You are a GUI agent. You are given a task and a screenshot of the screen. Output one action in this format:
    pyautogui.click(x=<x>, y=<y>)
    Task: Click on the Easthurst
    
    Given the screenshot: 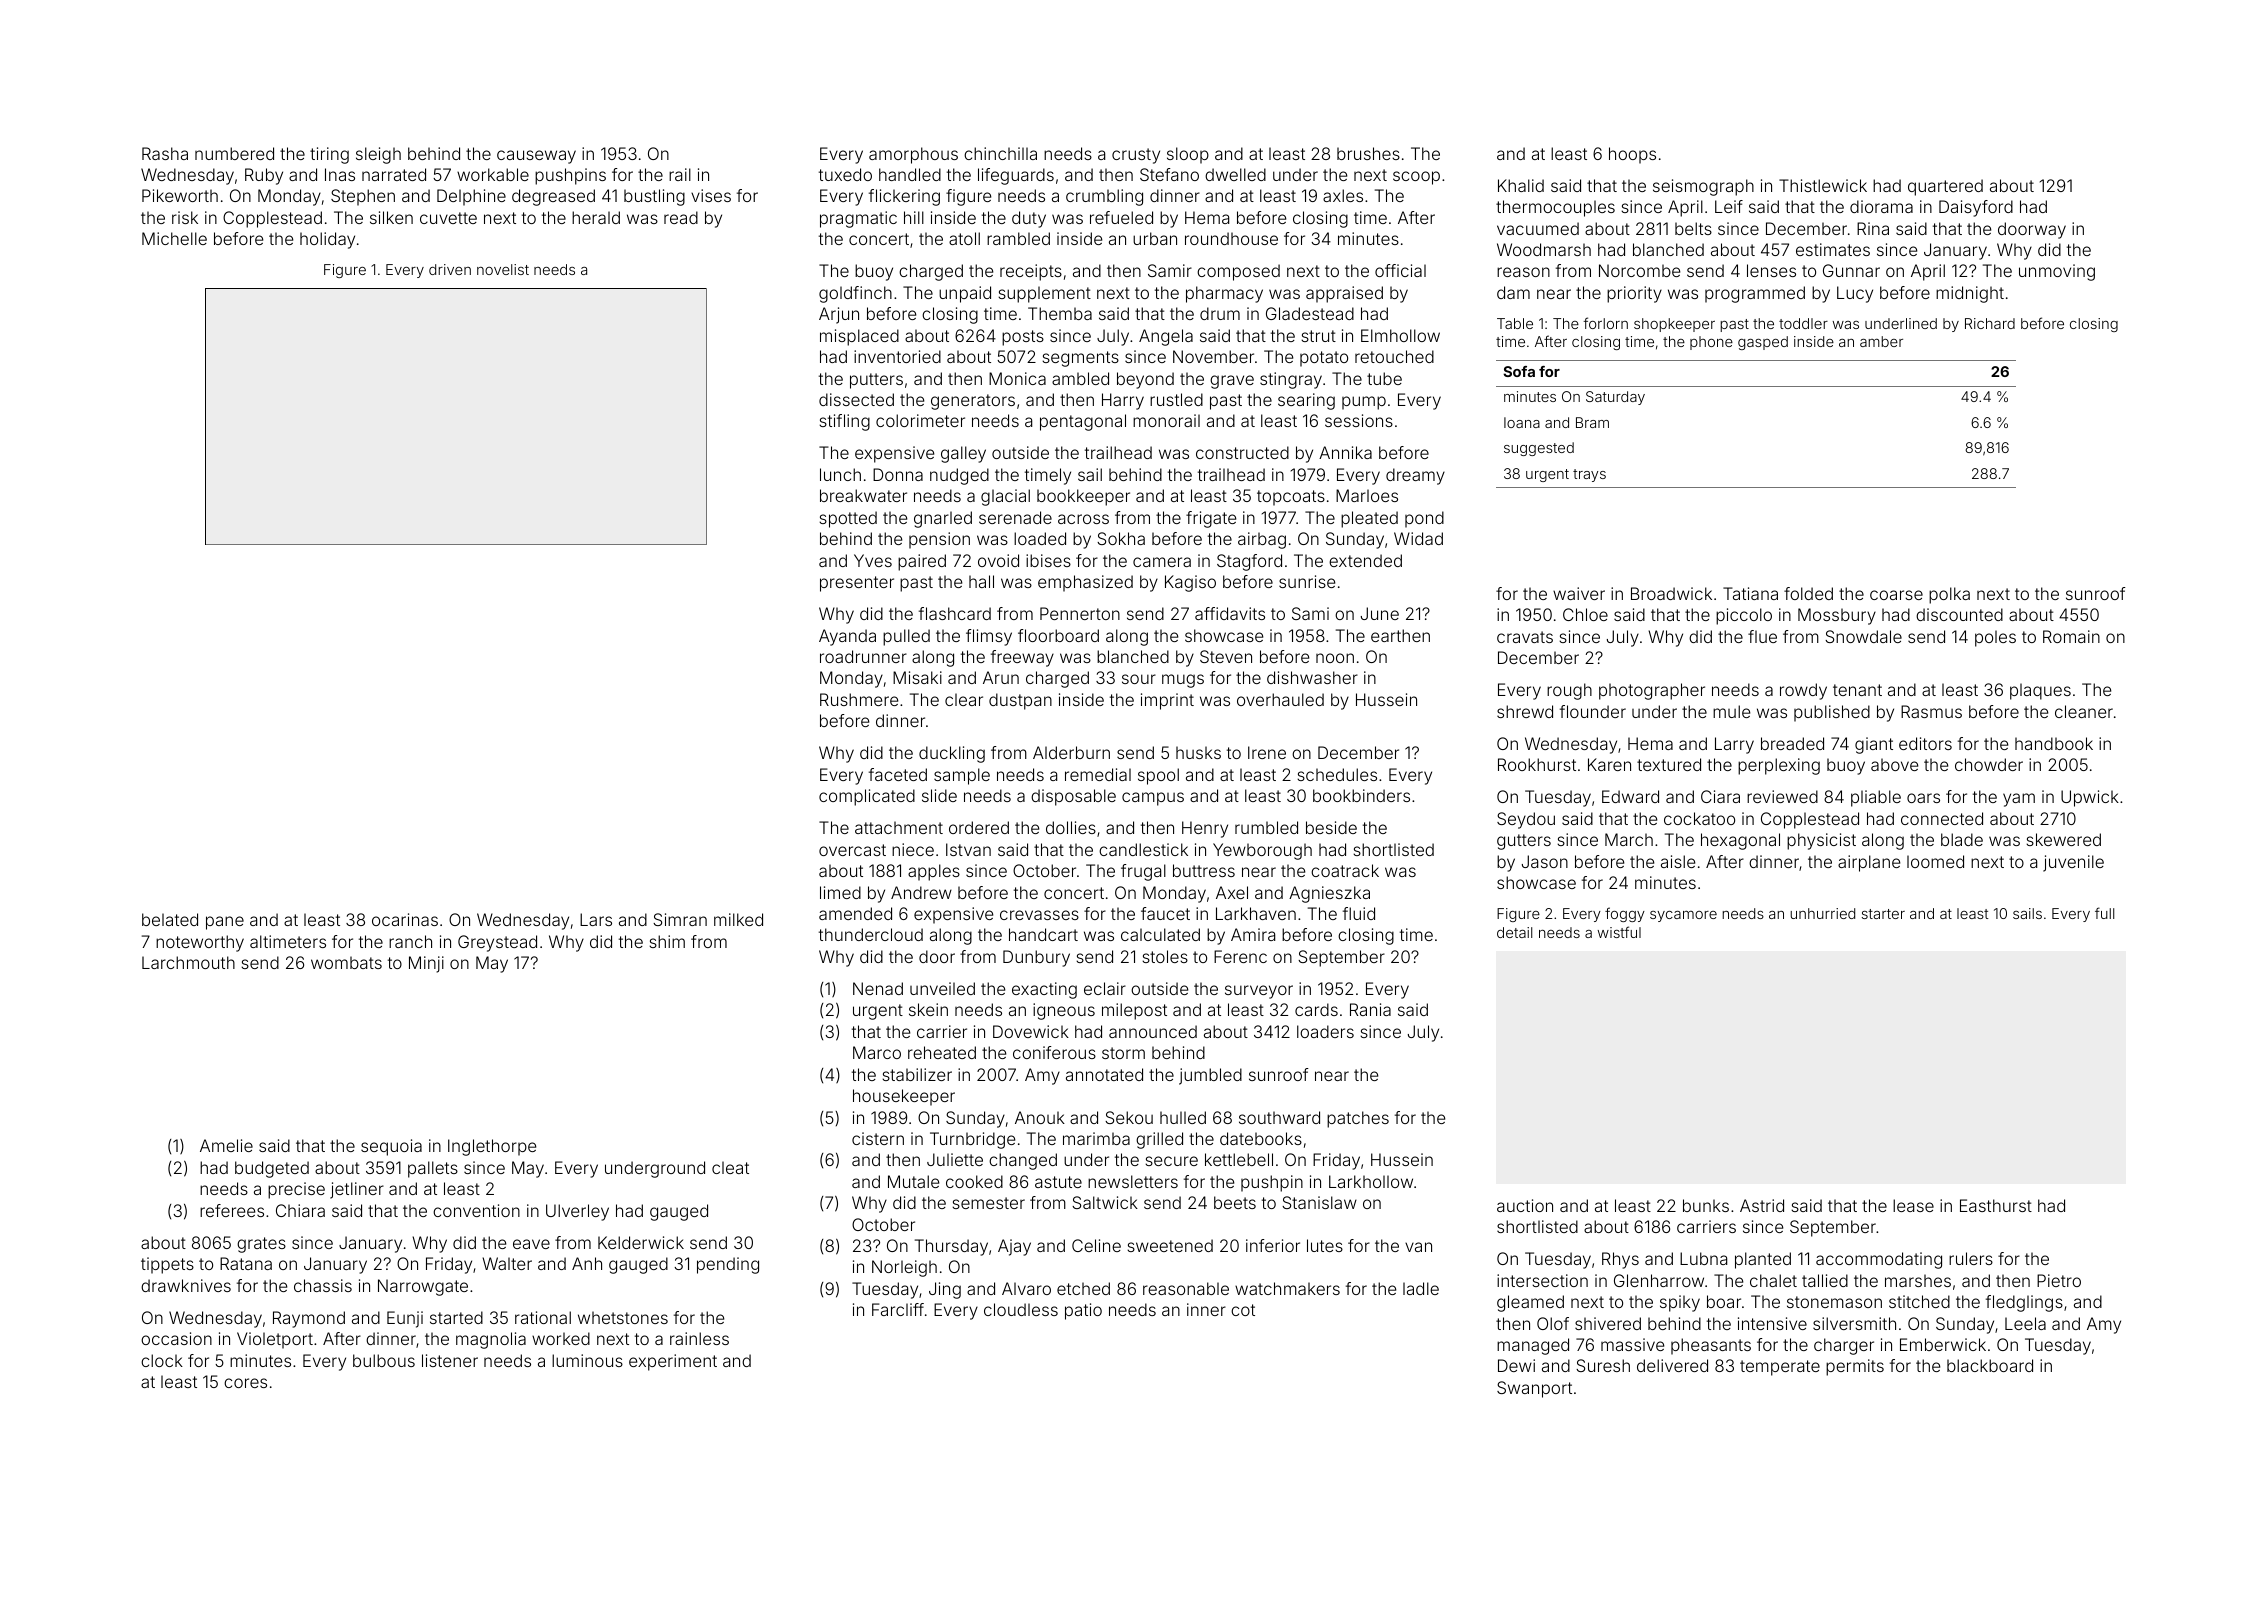 What is the action you would take?
    pyautogui.click(x=1996, y=1205)
